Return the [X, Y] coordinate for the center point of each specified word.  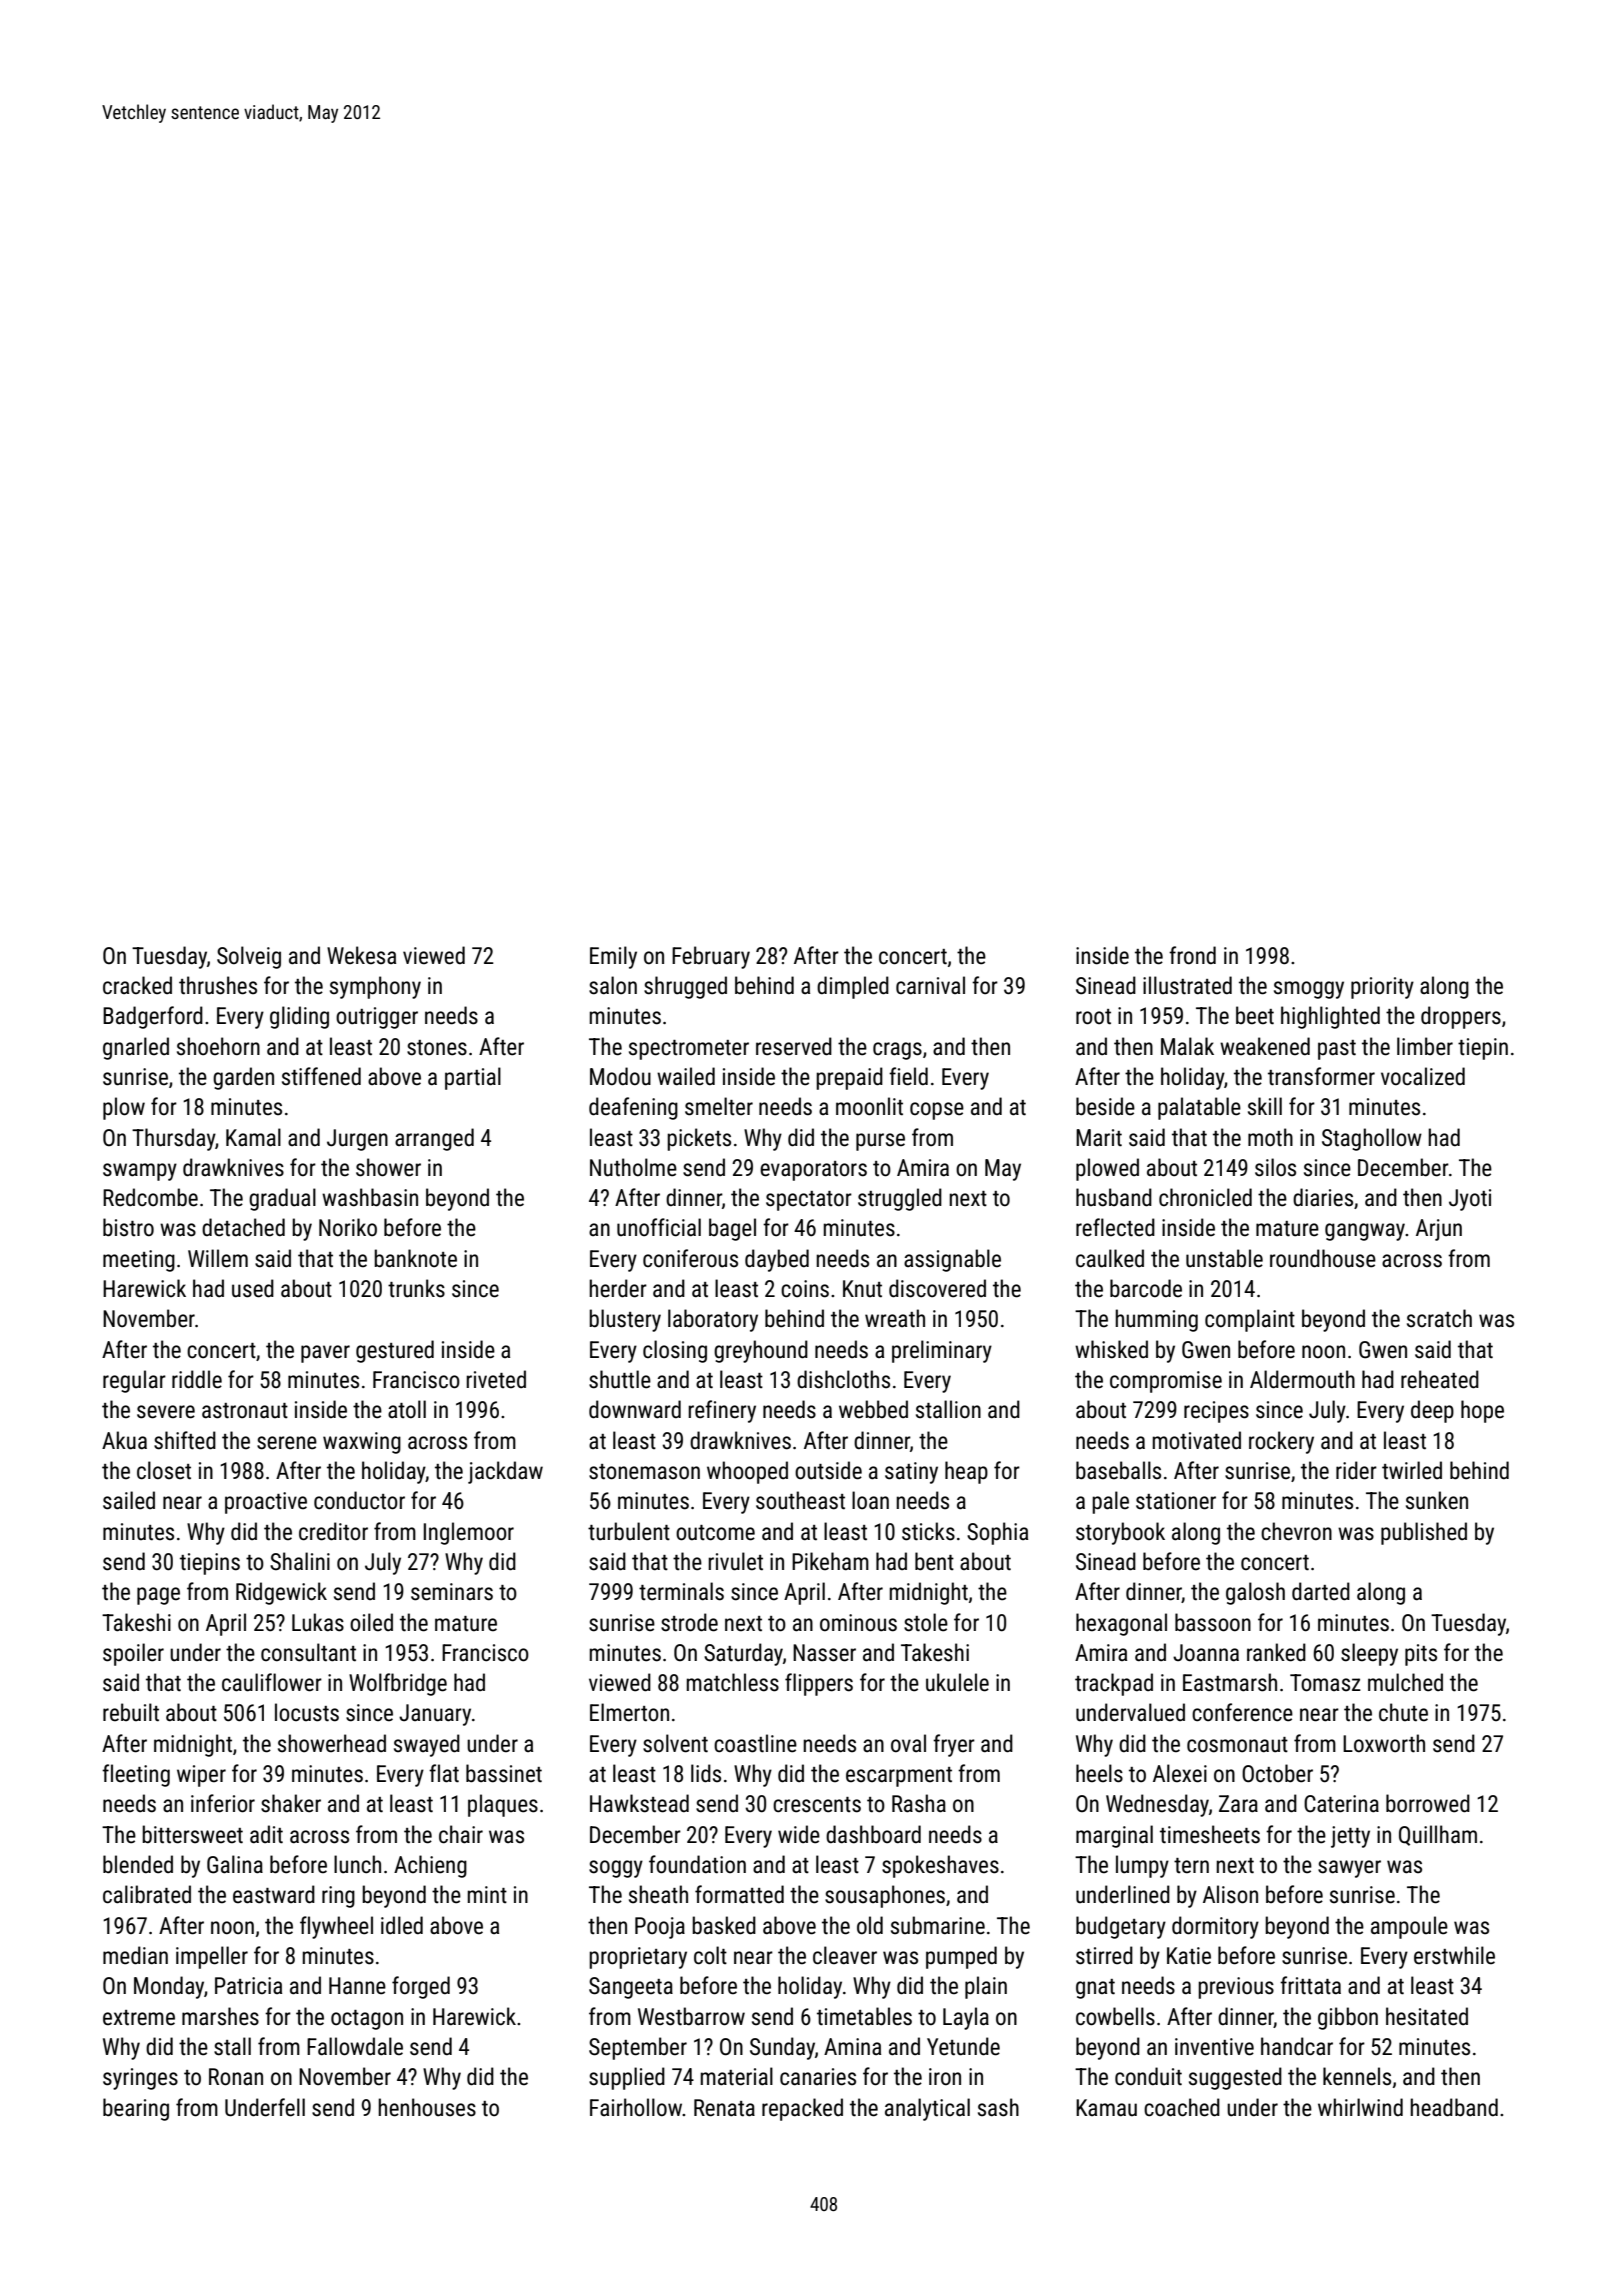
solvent [675, 1743]
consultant [308, 1652]
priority [1382, 988]
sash [998, 2107]
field [908, 1076]
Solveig [249, 957]
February [711, 957]
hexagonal [1121, 1624]
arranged [434, 1139]
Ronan [236, 2077]
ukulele [957, 1682]
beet [1255, 1015]
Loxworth [1384, 1743]
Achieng [430, 1866]
